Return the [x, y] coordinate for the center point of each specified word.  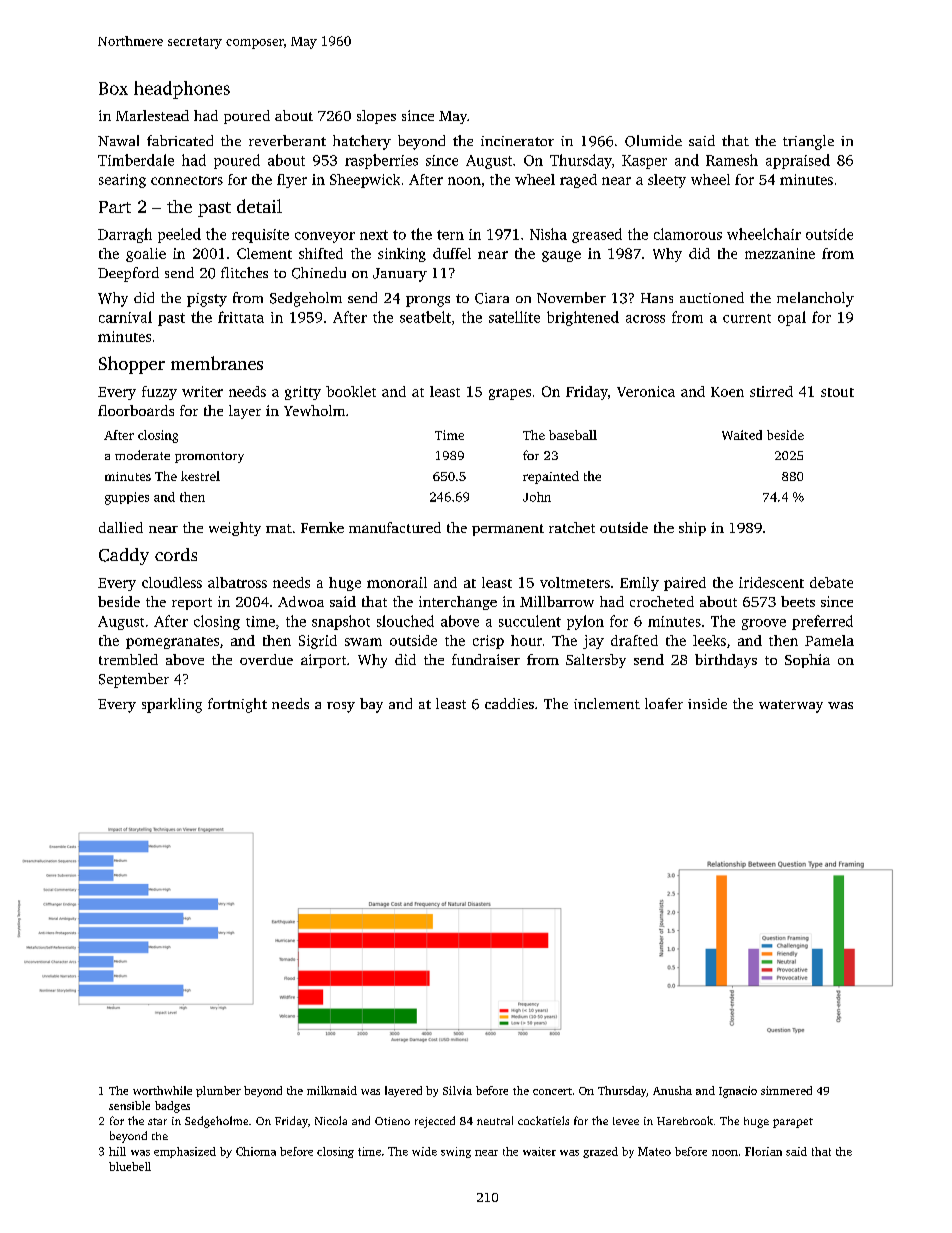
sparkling [172, 705]
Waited [742, 435]
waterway [791, 706]
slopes [376, 117]
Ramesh [732, 160]
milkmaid [332, 1090]
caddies [509, 703]
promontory [209, 457]
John [537, 497]
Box [113, 88]
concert [552, 1091]
